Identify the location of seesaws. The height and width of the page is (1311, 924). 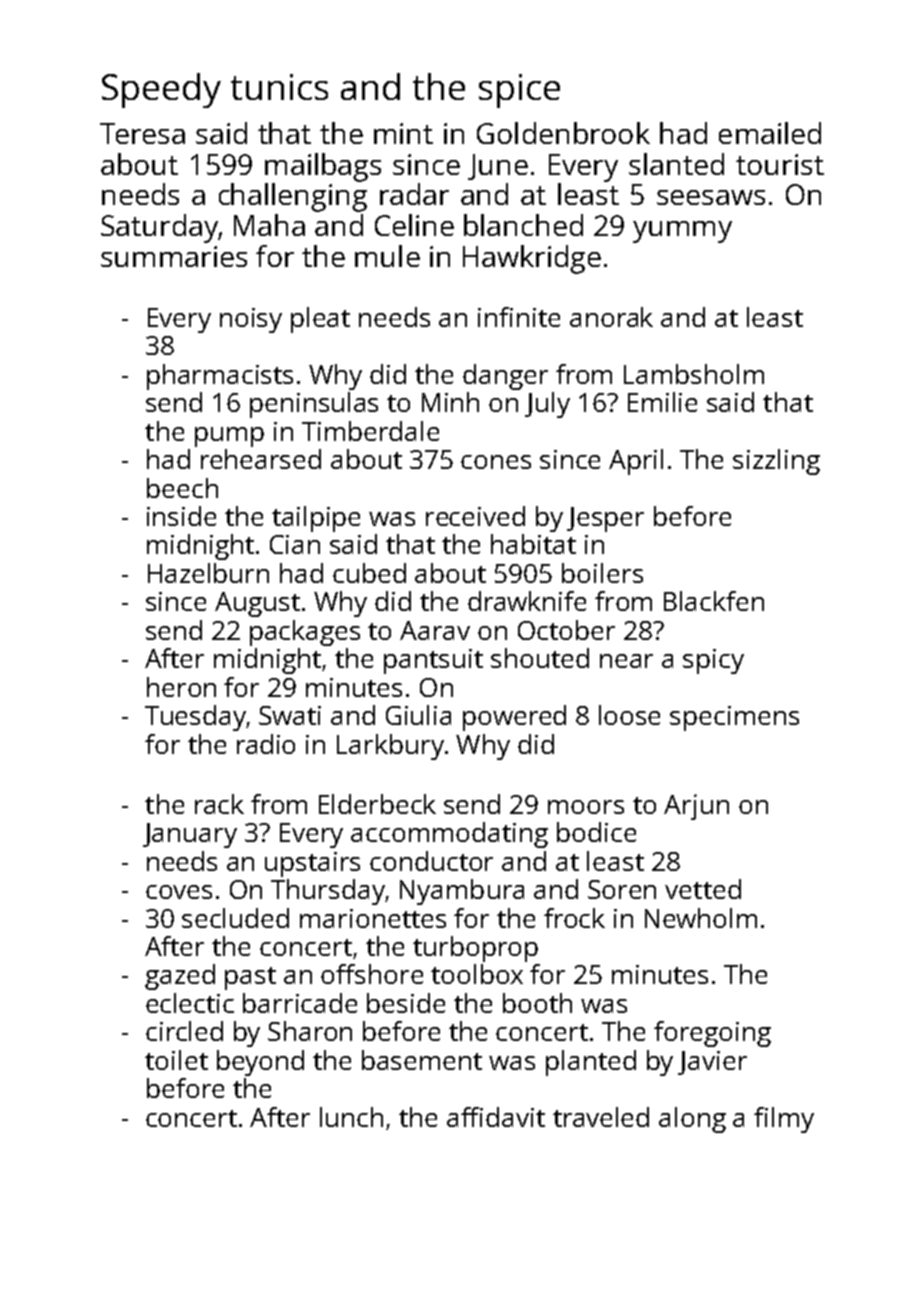
(711, 197).
